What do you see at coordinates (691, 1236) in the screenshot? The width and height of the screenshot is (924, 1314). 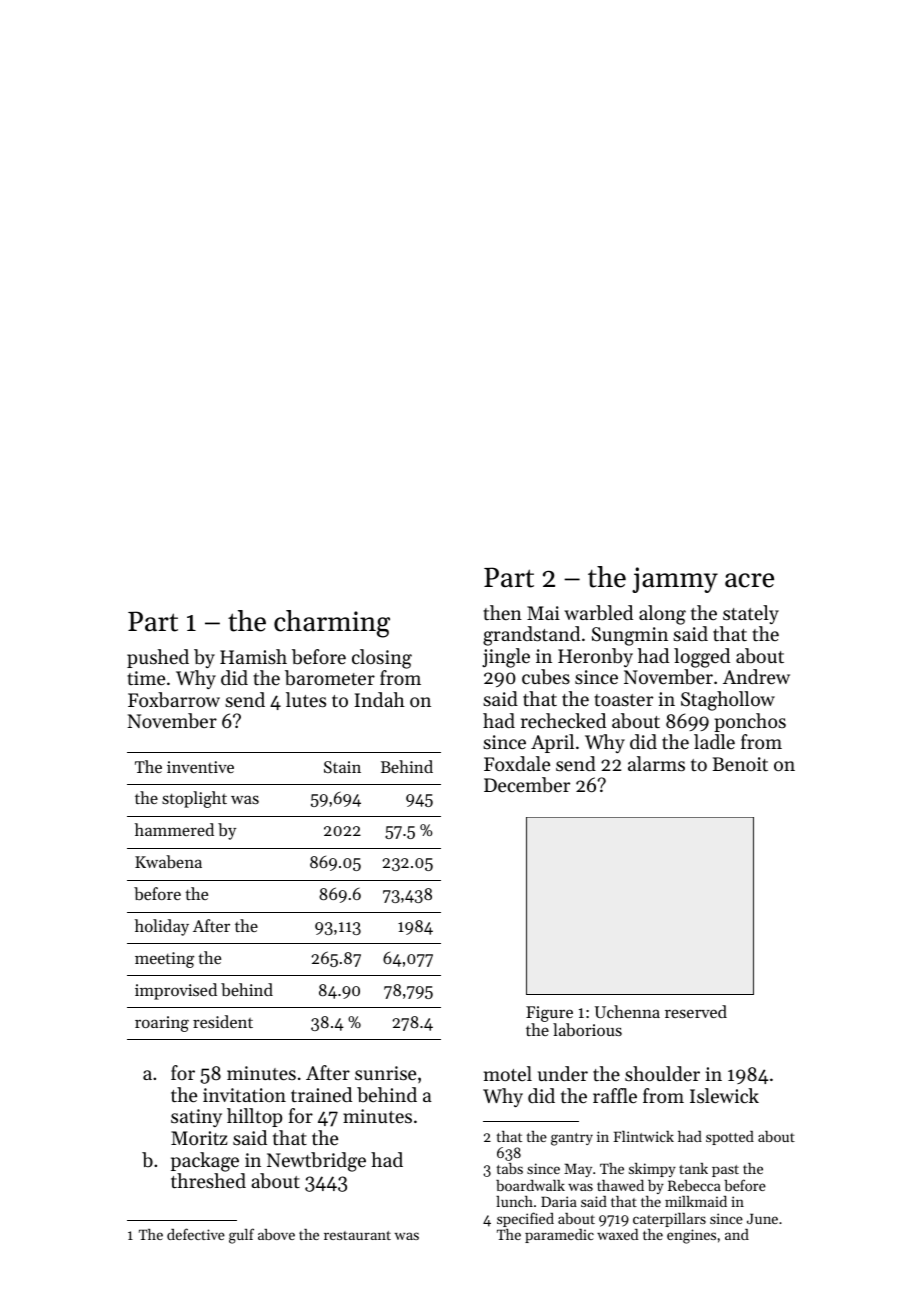 I see `engines` at bounding box center [691, 1236].
